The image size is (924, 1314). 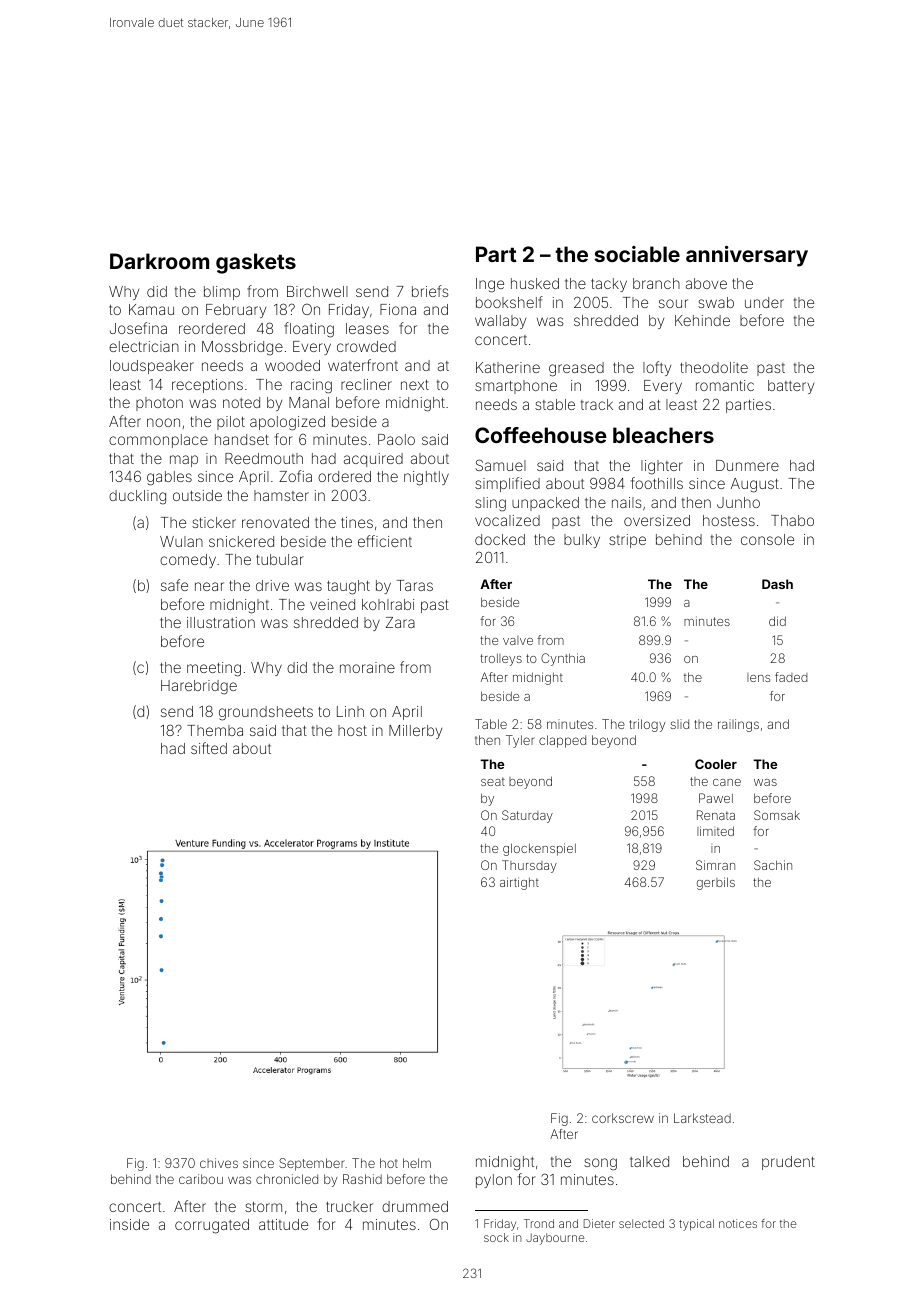 What do you see at coordinates (283, 1224) in the screenshot?
I see `attitude` at bounding box center [283, 1224].
